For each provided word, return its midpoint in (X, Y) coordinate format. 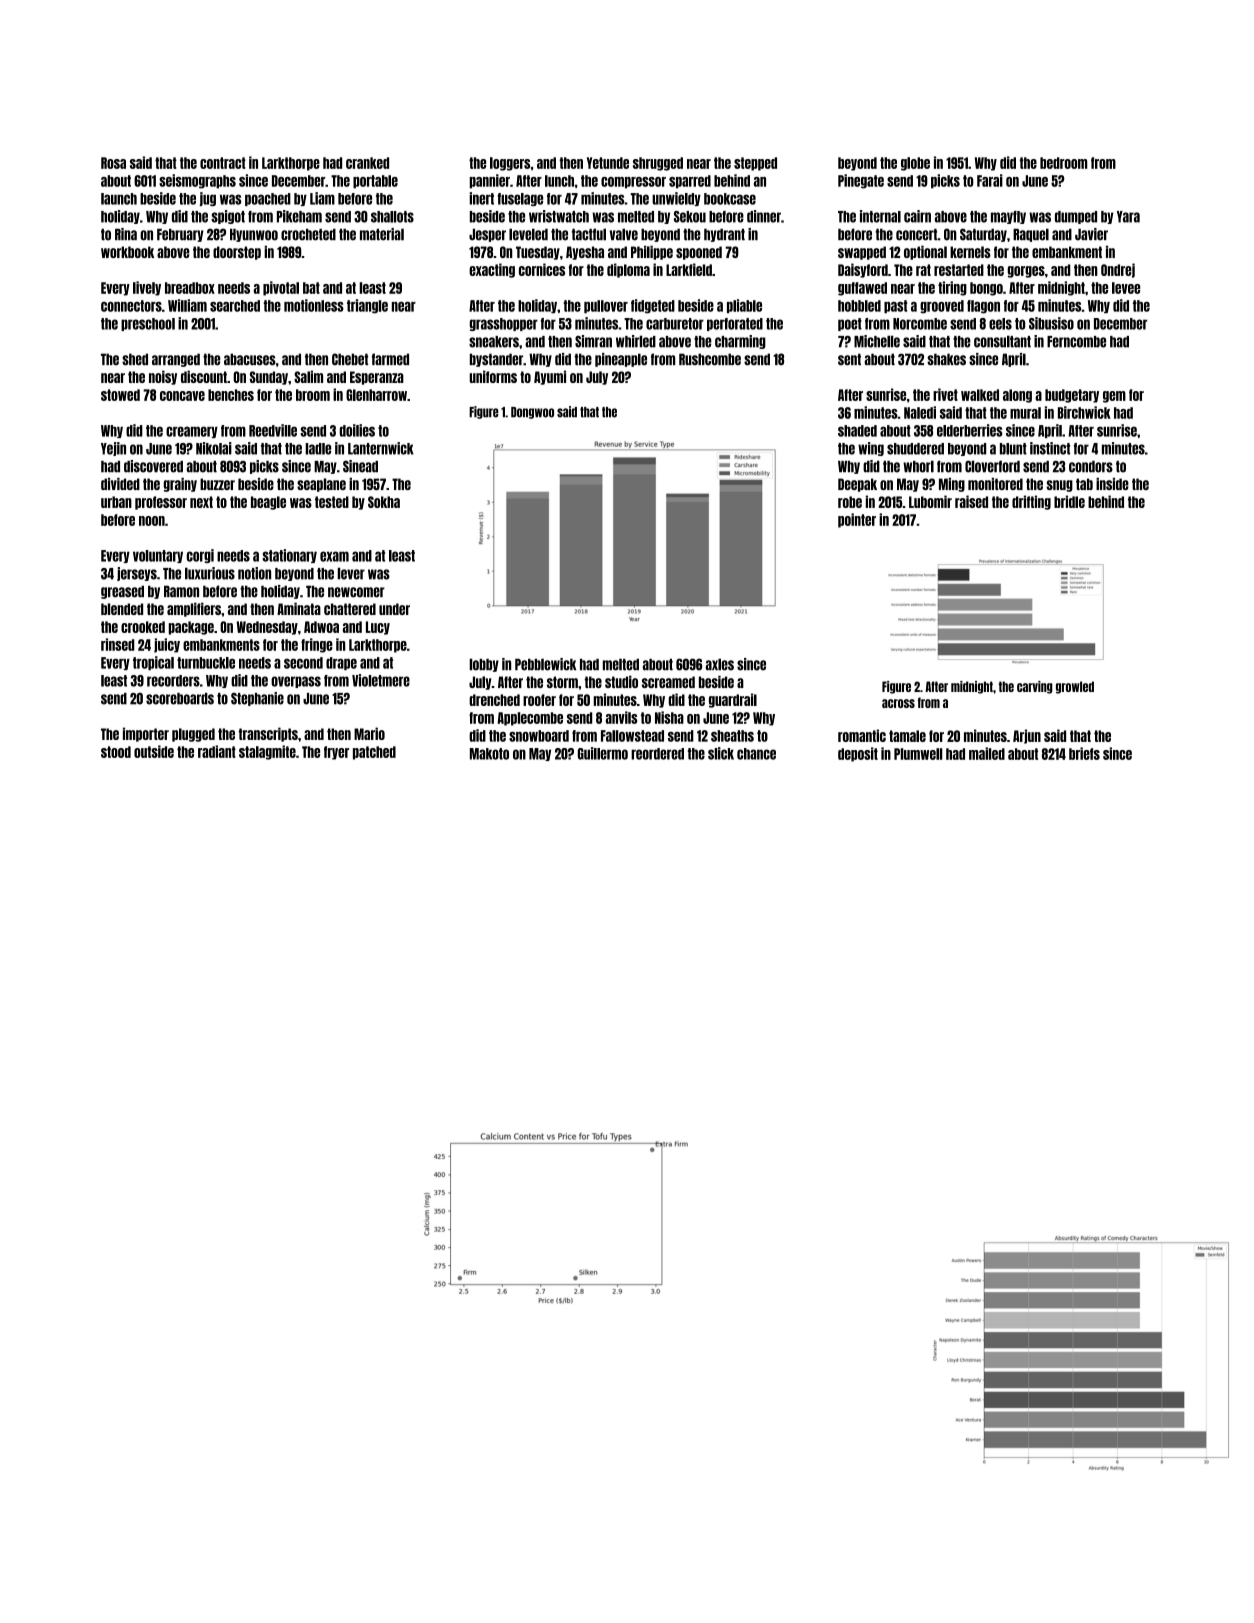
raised (971, 501)
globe (915, 164)
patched (374, 753)
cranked (367, 163)
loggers (510, 164)
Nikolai (214, 448)
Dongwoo (532, 413)
